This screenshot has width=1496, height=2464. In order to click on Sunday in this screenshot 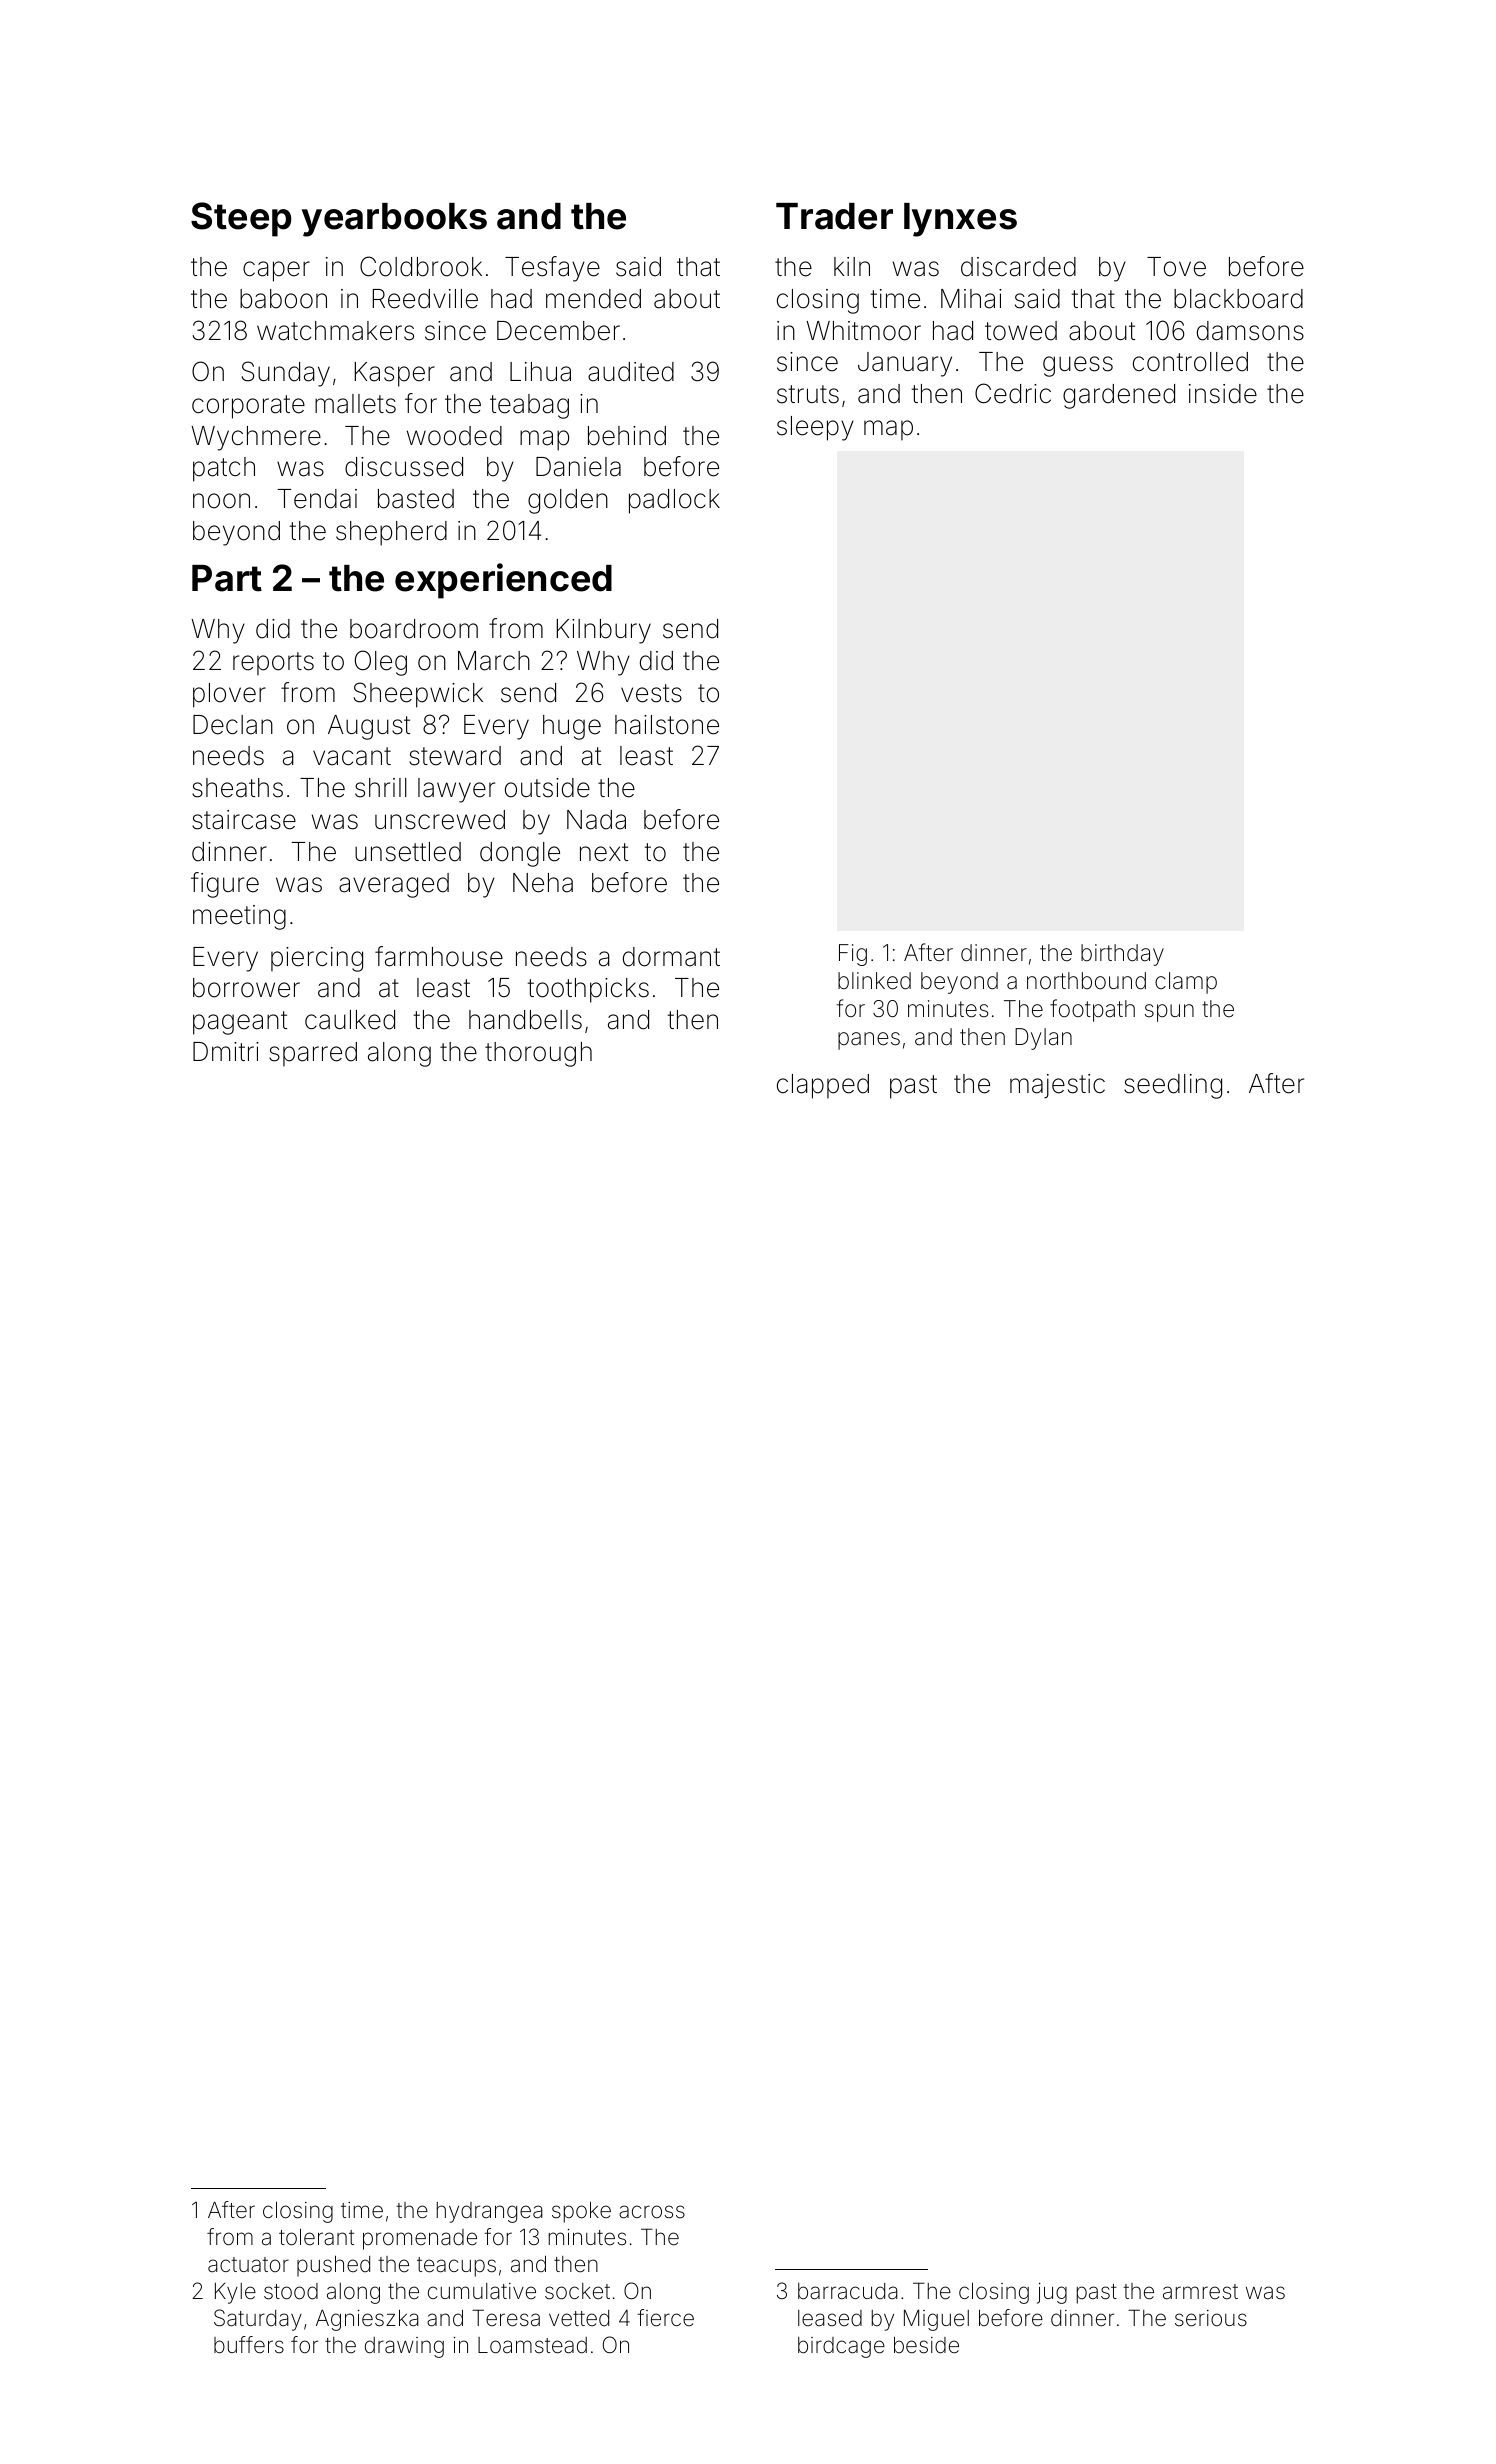, I will do `click(286, 374)`.
